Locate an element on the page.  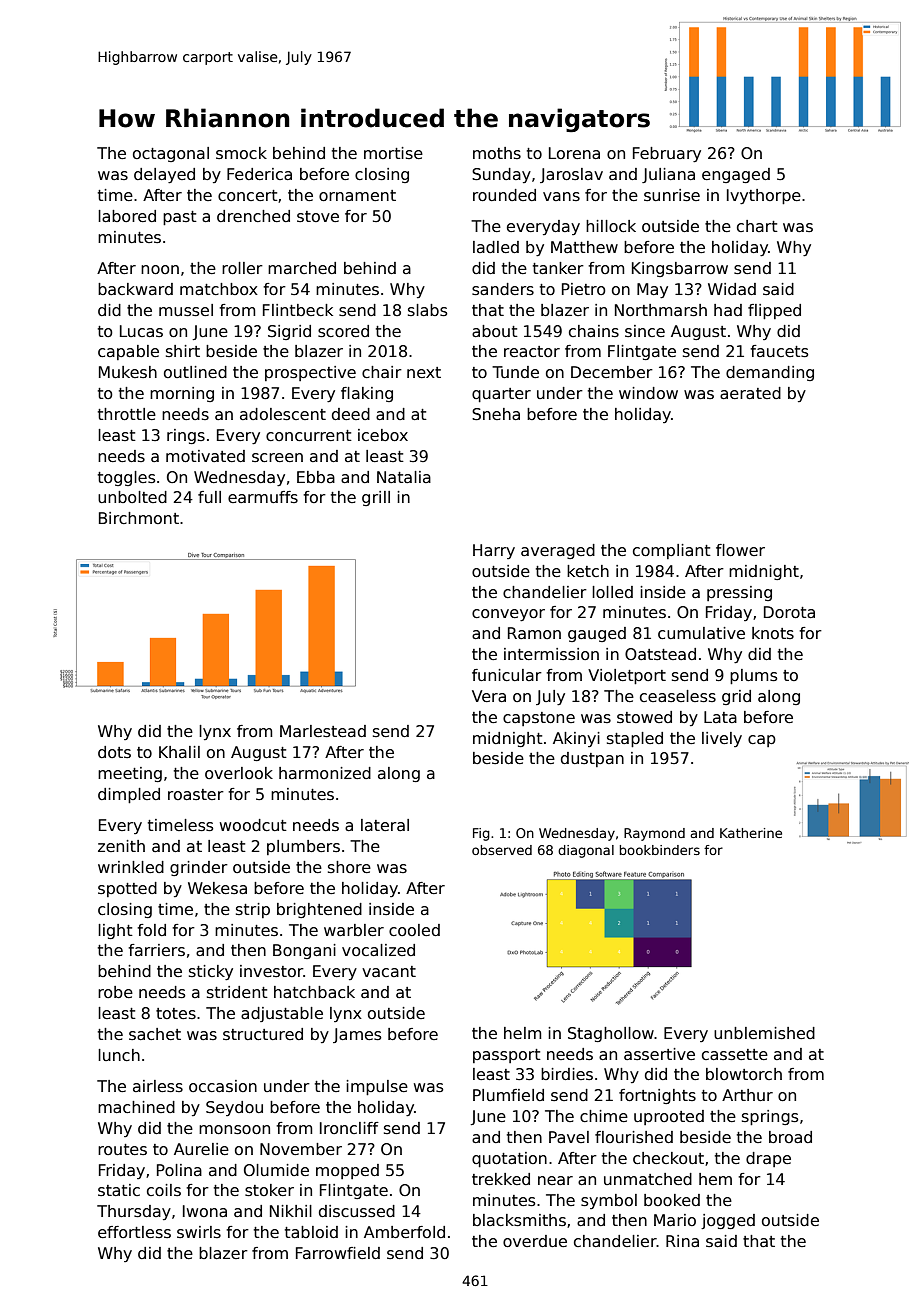
icebox is located at coordinates (383, 435).
